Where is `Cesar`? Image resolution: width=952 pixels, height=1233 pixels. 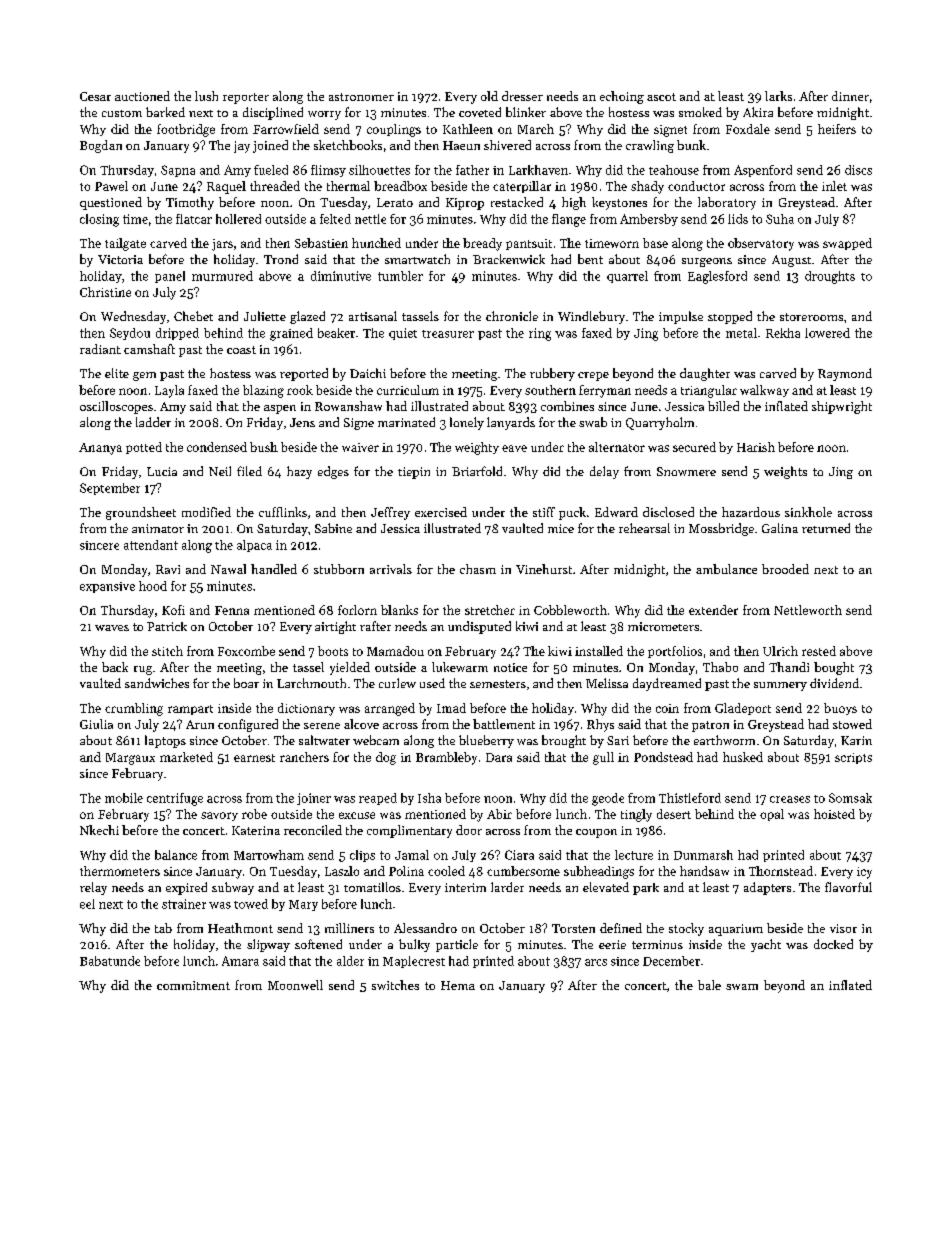 Cesar is located at coordinates (95, 96).
